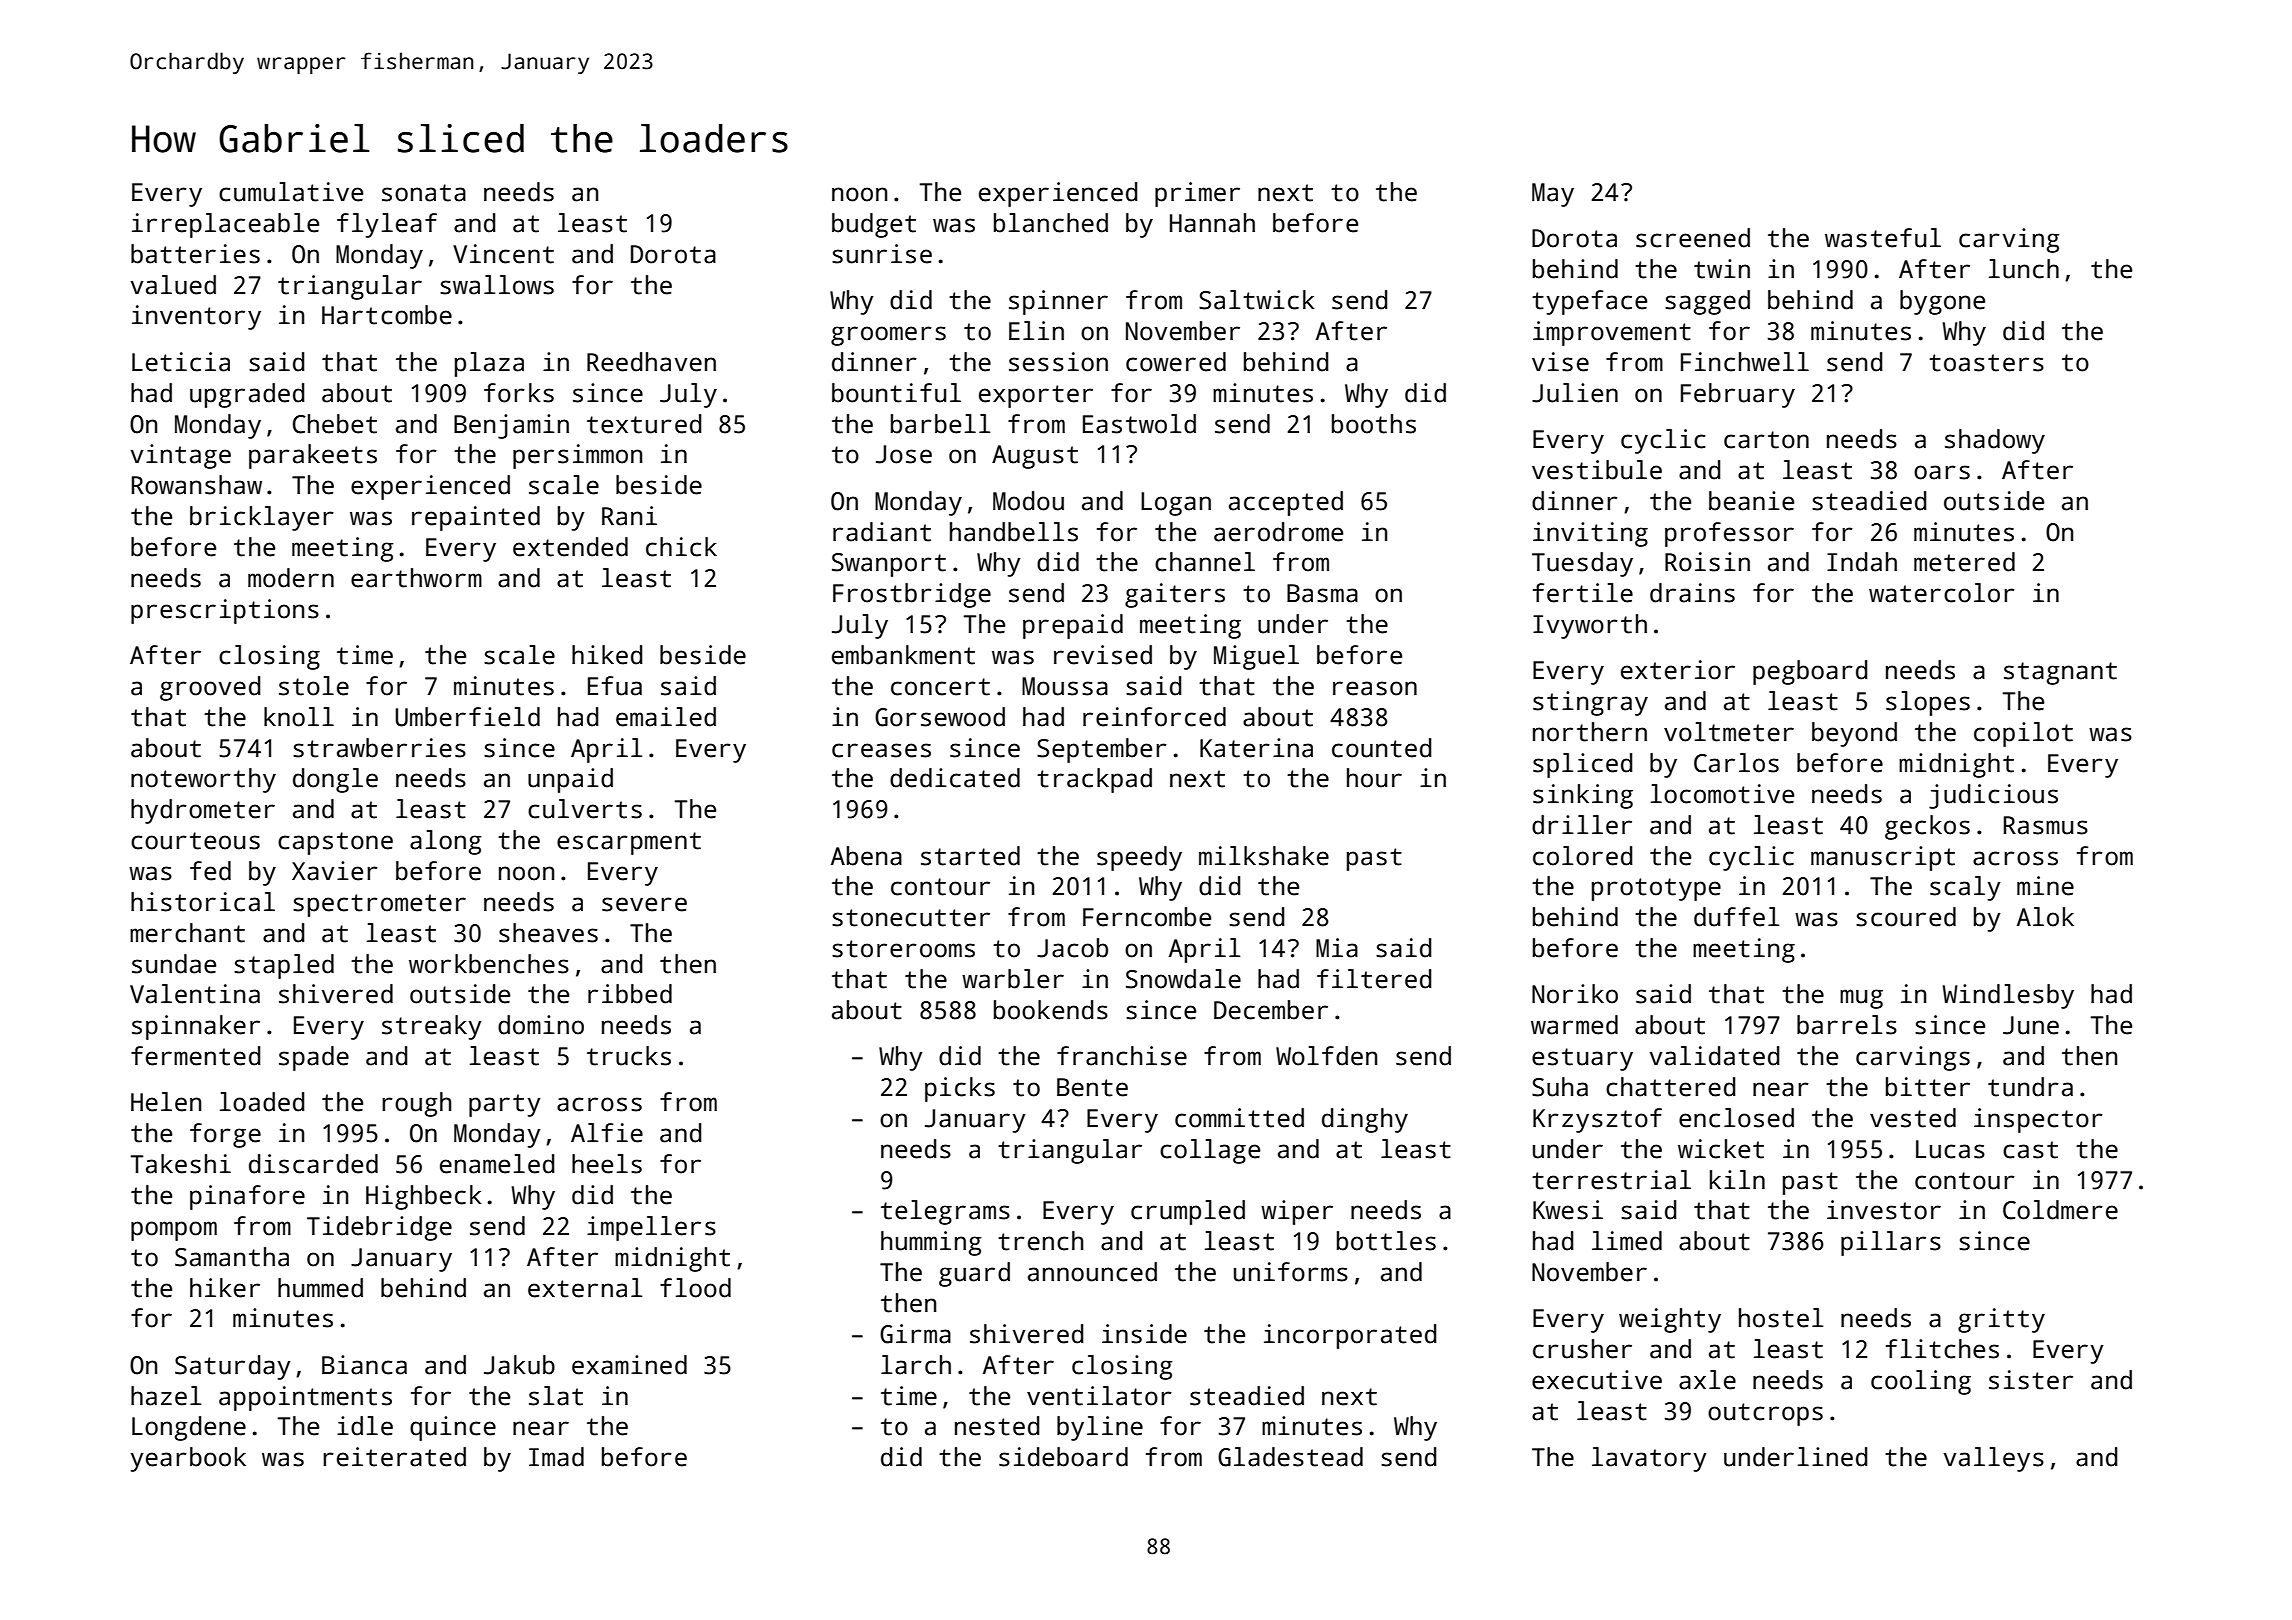  What do you see at coordinates (225, 1288) in the screenshot?
I see `hiker` at bounding box center [225, 1288].
